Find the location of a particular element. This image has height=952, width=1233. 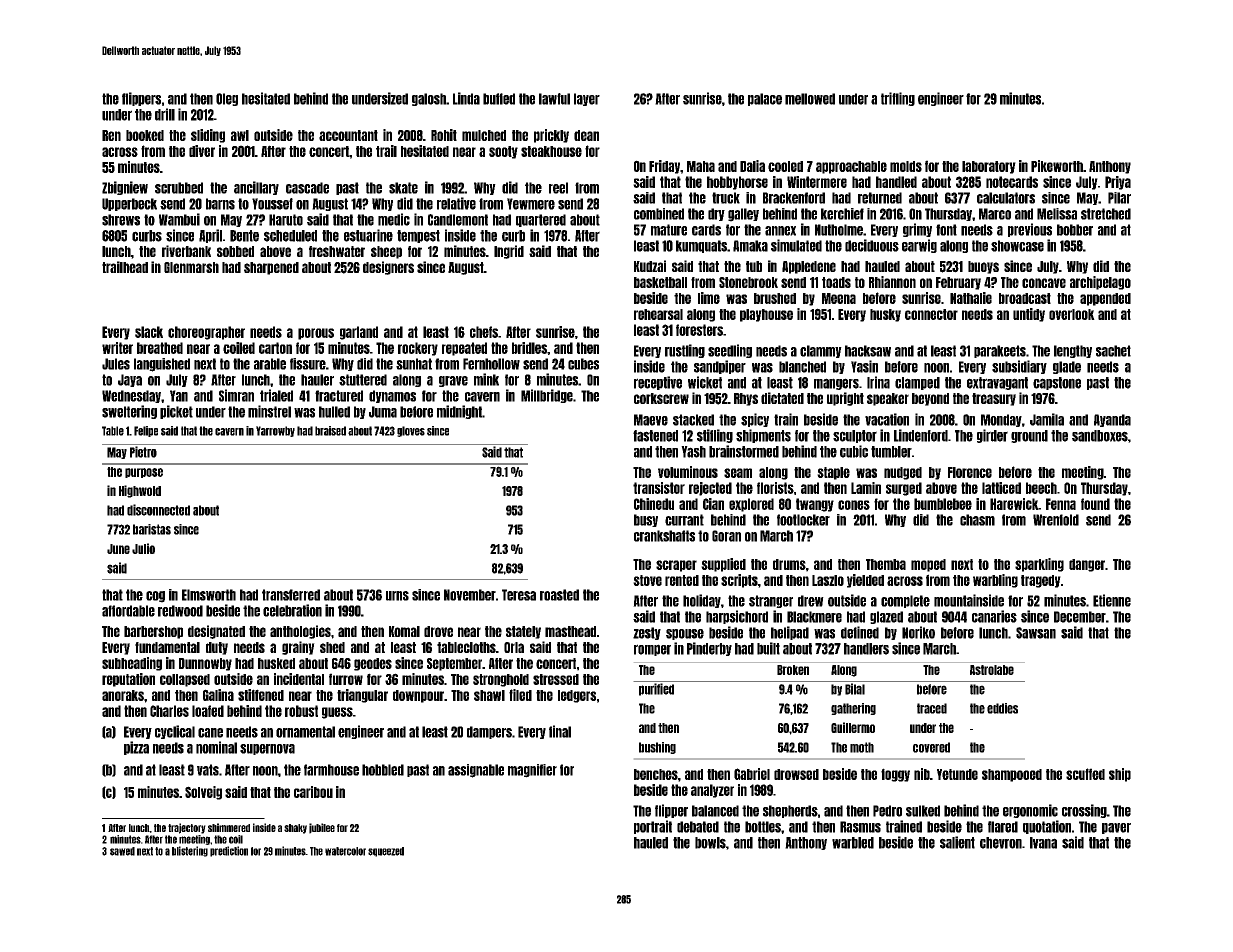

sparkling is located at coordinates (1039, 565).
